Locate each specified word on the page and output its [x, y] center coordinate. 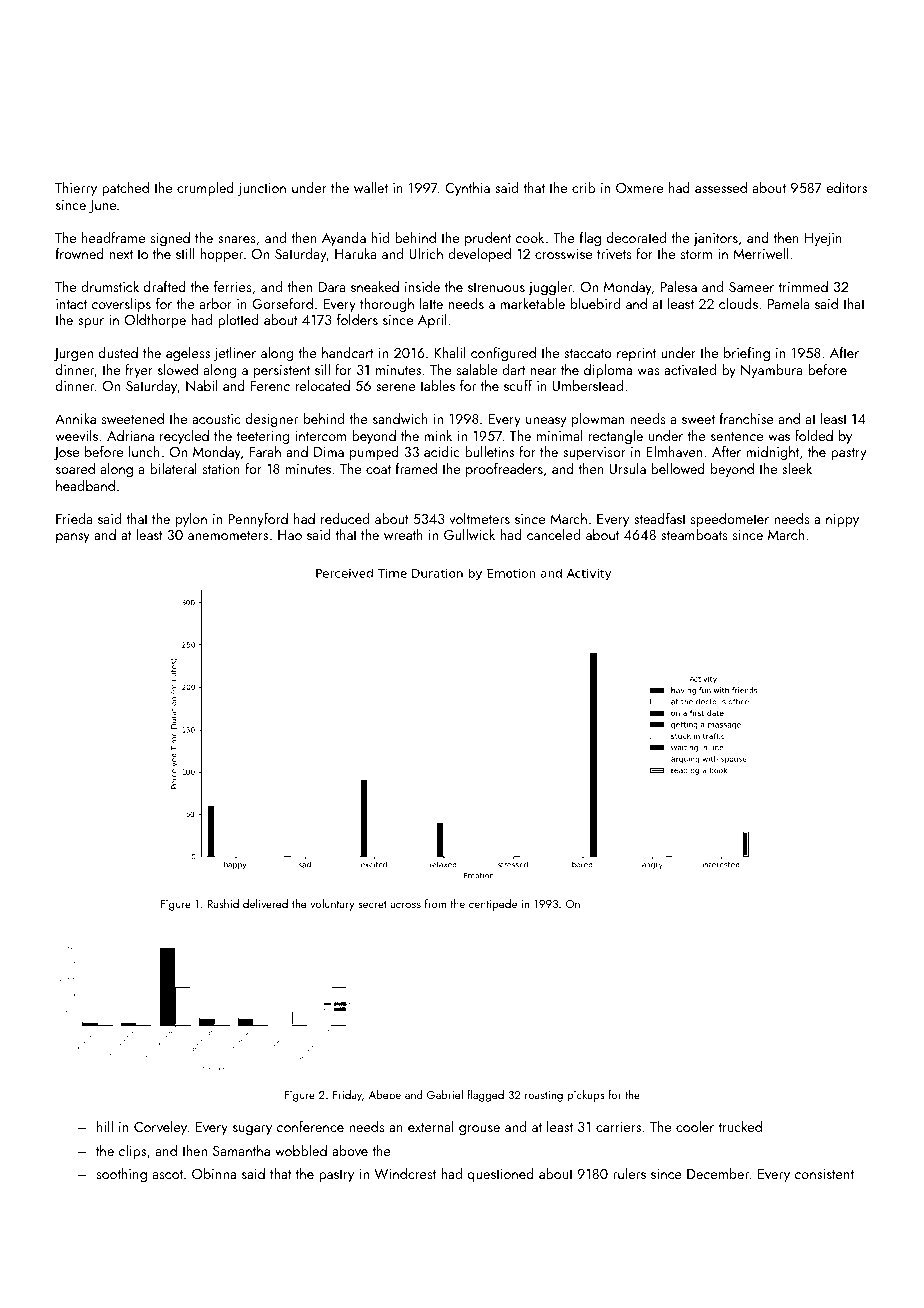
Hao [290, 535]
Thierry [76, 189]
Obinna [214, 1173]
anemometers [228, 535]
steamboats [694, 534]
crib [583, 187]
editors [847, 187]
